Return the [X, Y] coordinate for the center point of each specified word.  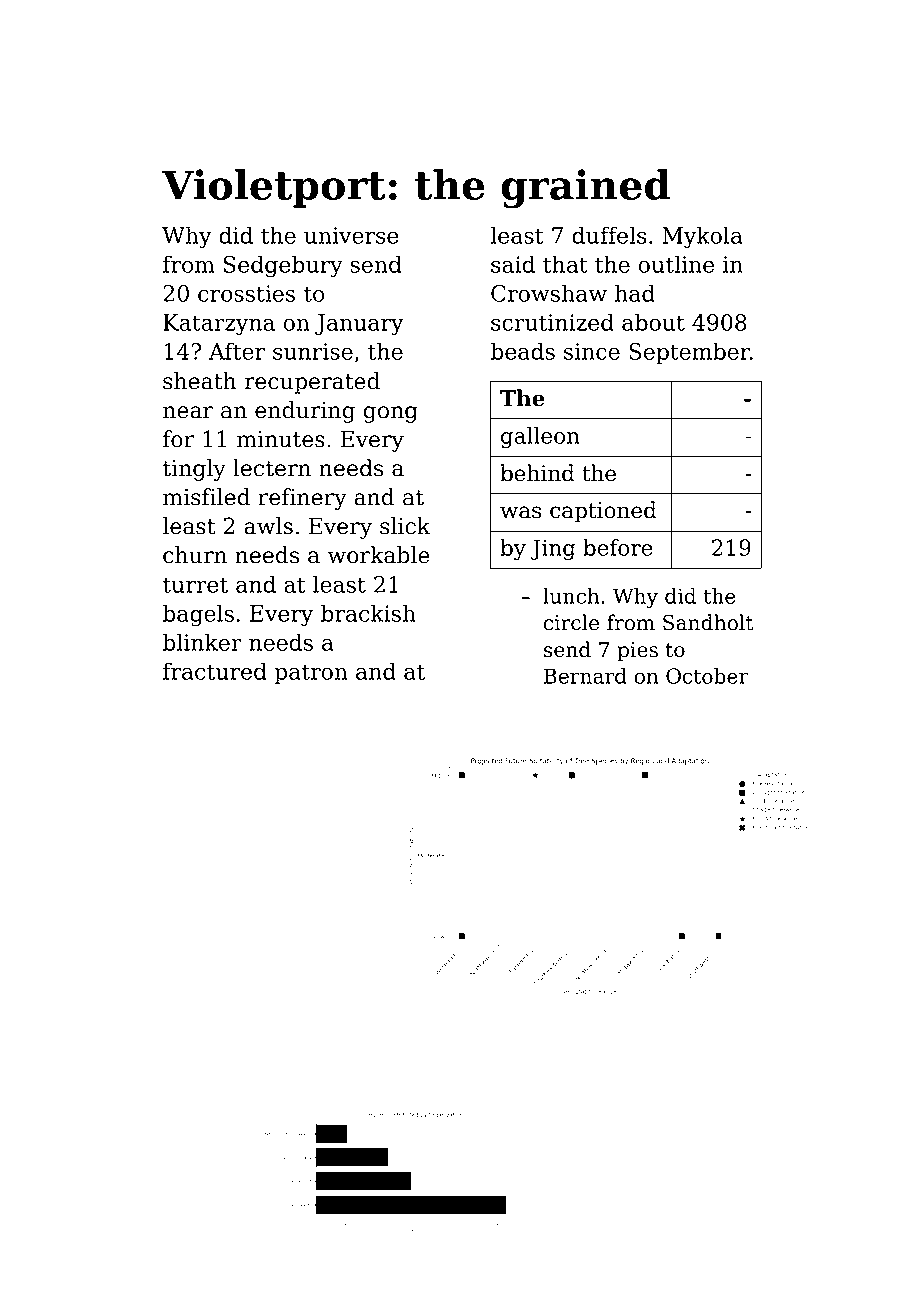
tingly [194, 470]
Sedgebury [283, 266]
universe [351, 235]
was [520, 512]
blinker [202, 642]
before [618, 547]
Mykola [702, 237]
